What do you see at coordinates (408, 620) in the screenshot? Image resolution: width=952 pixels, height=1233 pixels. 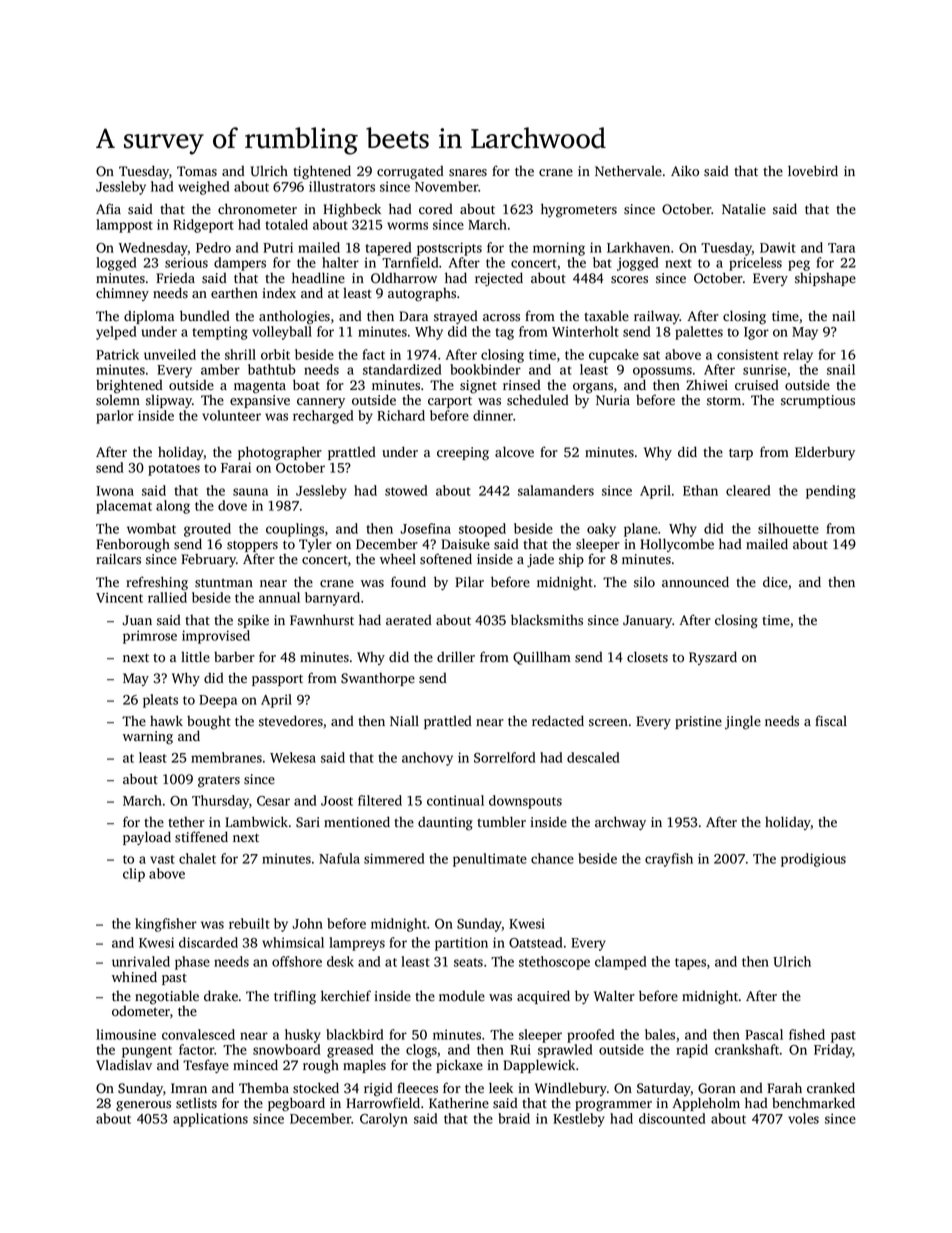 I see `aerated` at bounding box center [408, 620].
